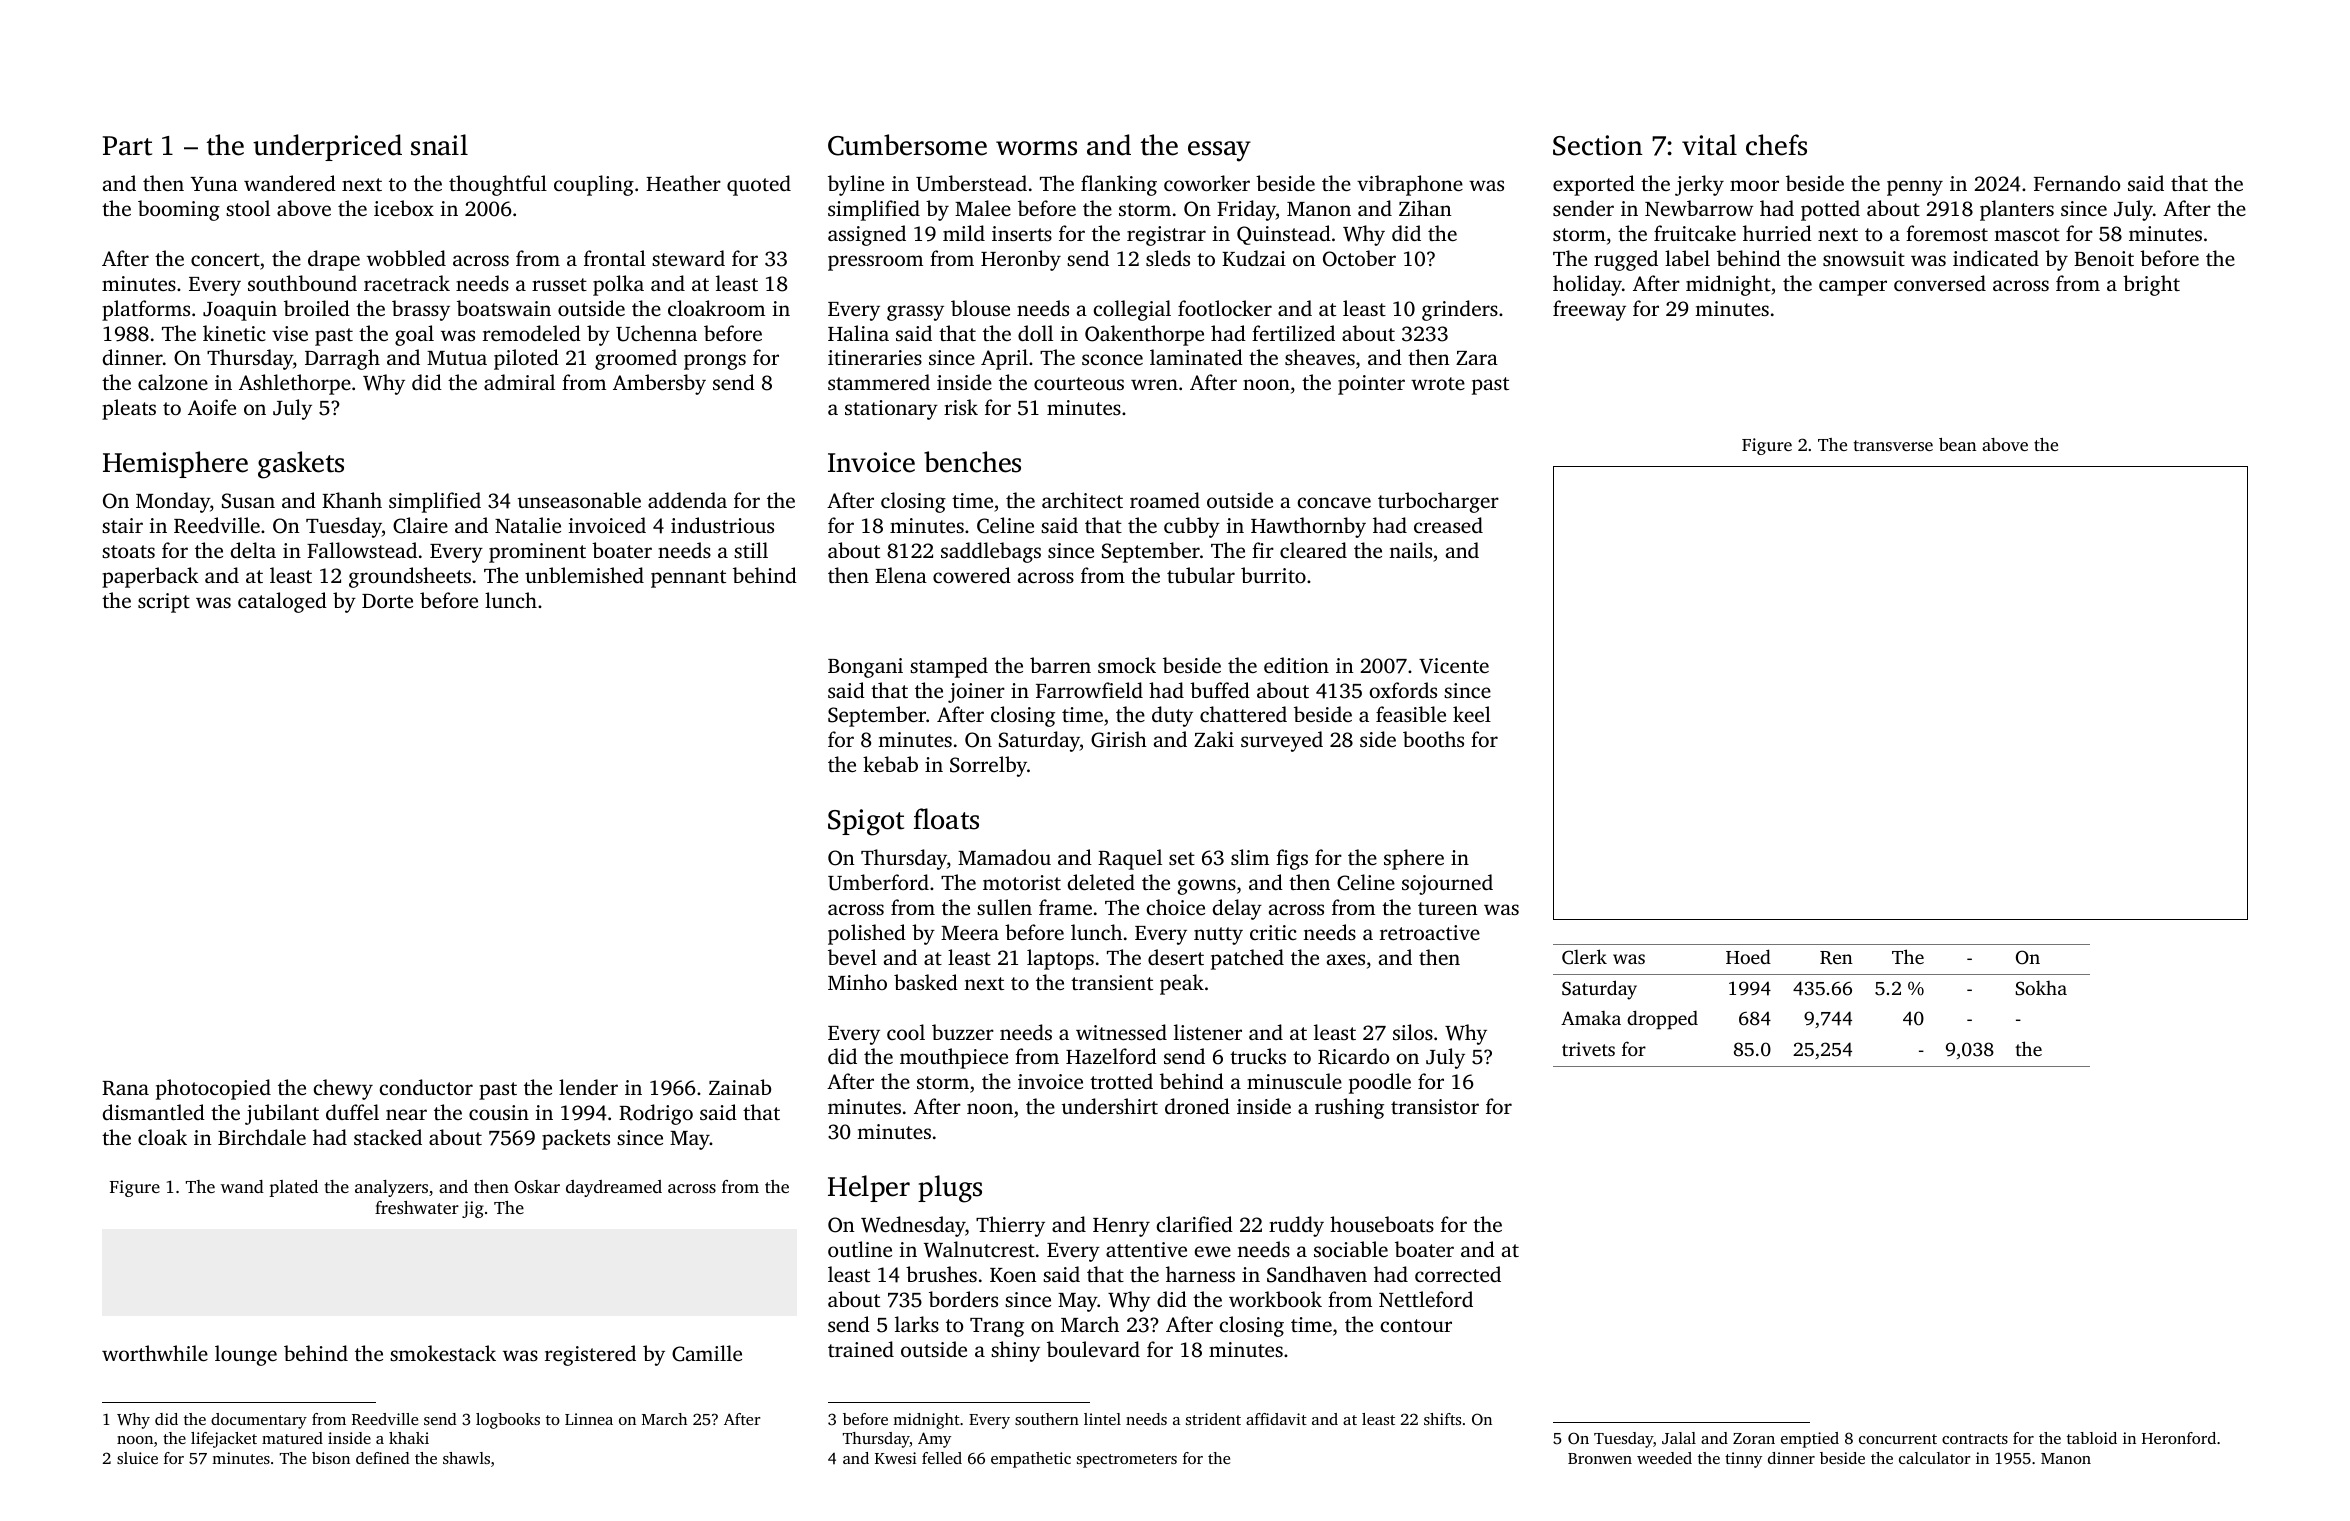 This document has height=1521, width=2350. What do you see at coordinates (857, 982) in the document?
I see `Minho` at bounding box center [857, 982].
